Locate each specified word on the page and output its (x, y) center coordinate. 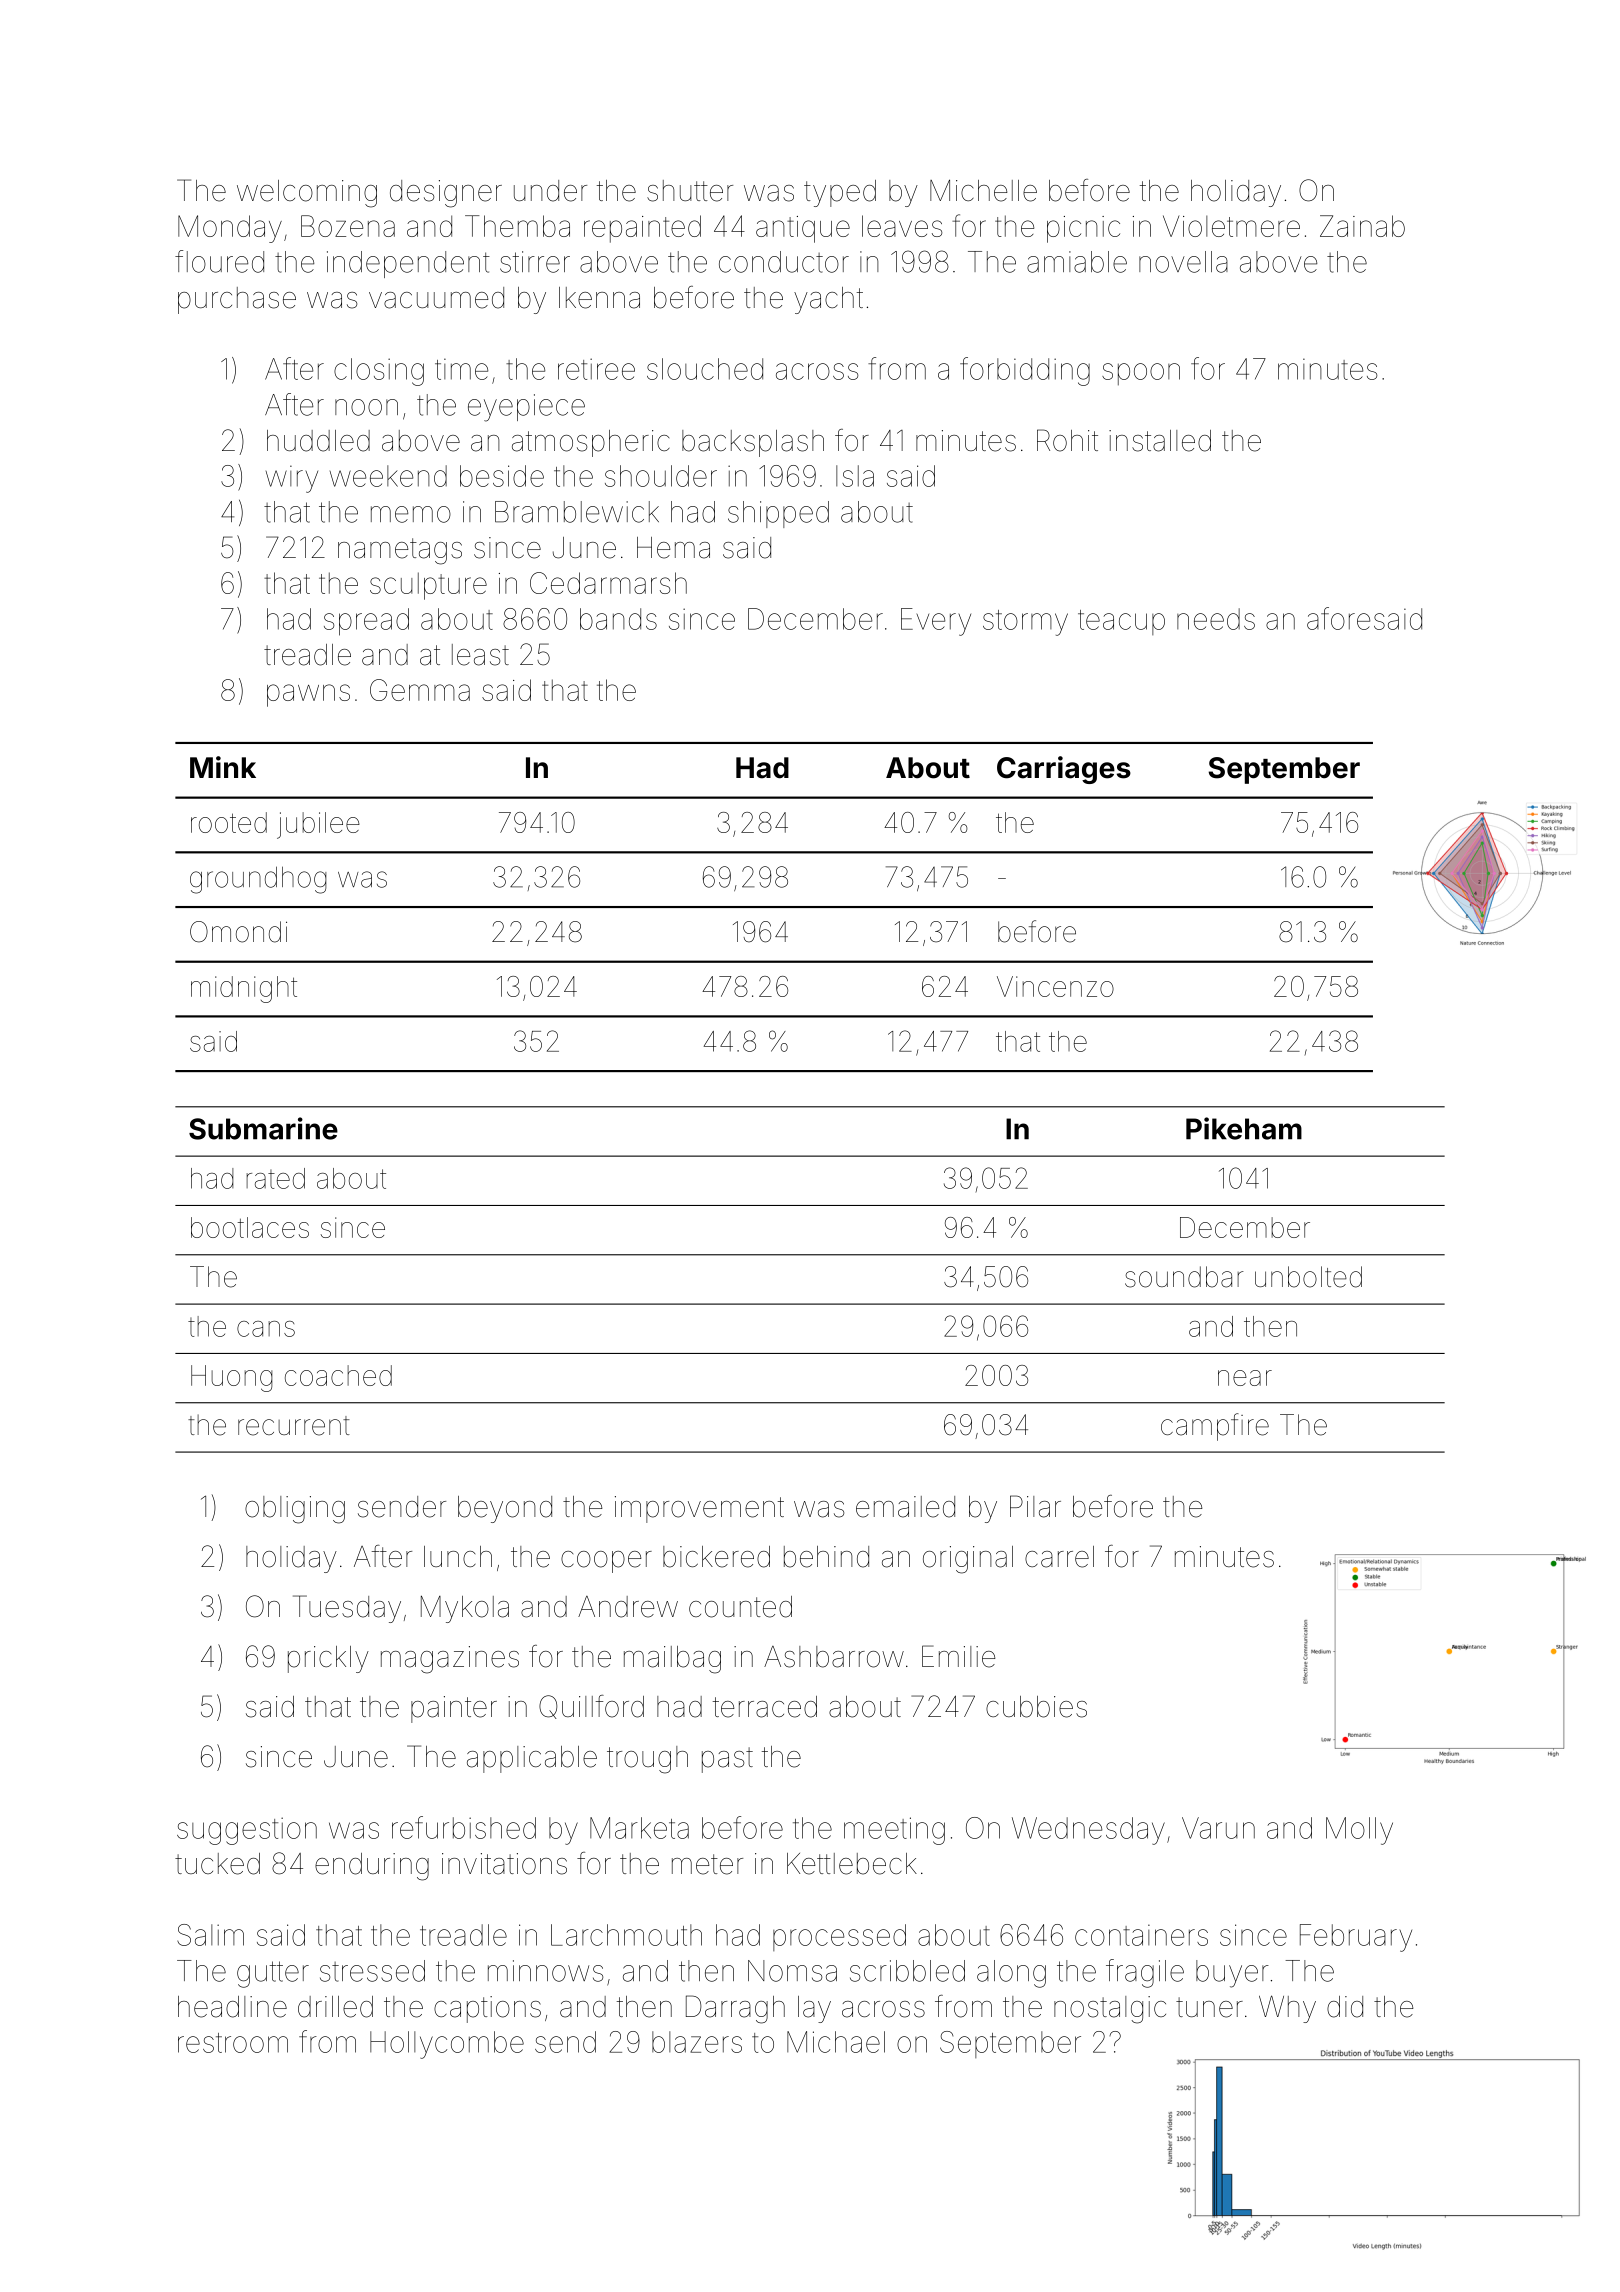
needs (1216, 619)
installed (1160, 441)
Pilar (1035, 1506)
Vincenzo (1055, 986)
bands (618, 619)
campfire (1215, 1427)
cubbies (1036, 1707)
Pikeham (1244, 1128)
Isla (855, 476)
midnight (244, 989)
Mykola (465, 1609)
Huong (232, 1378)
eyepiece (526, 408)
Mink (223, 767)
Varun (1218, 1828)
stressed (372, 1971)
